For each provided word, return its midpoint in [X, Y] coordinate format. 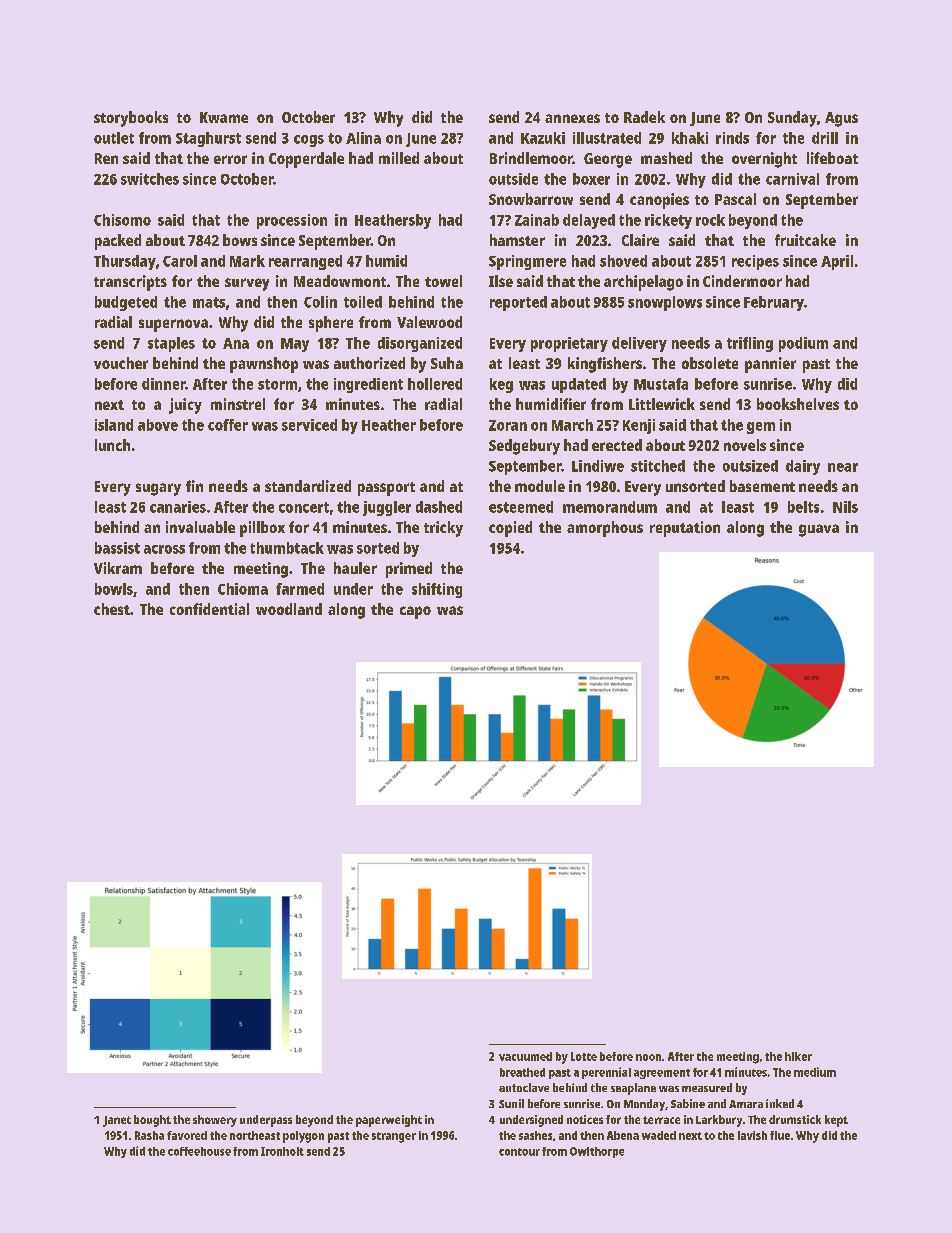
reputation [685, 529]
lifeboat [832, 158]
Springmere [527, 262]
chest [112, 609]
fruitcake [805, 240]
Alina [363, 138]
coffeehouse [199, 1151]
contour [519, 1152]
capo [415, 612]
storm [277, 384]
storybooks [131, 119]
